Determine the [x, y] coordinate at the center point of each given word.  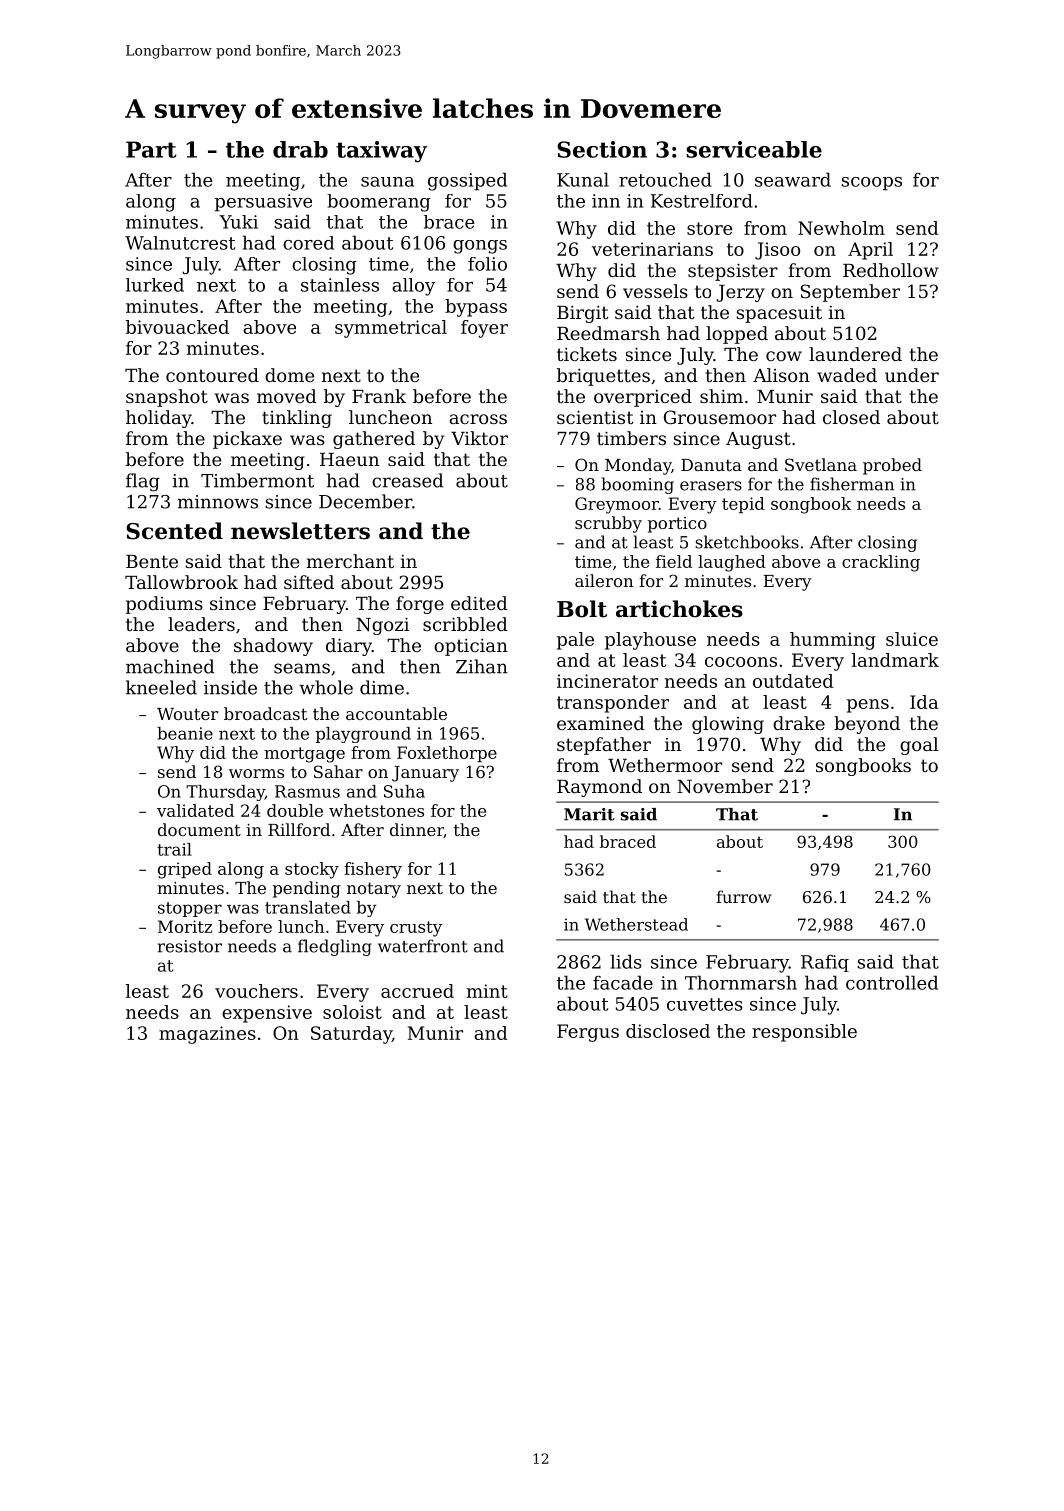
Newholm [841, 228]
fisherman [852, 484]
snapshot [167, 398]
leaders [201, 624]
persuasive [263, 203]
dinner [417, 830]
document [199, 829]
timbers [631, 438]
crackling [881, 563]
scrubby [608, 524]
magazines [207, 1035]
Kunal [583, 179]
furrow [743, 896]
